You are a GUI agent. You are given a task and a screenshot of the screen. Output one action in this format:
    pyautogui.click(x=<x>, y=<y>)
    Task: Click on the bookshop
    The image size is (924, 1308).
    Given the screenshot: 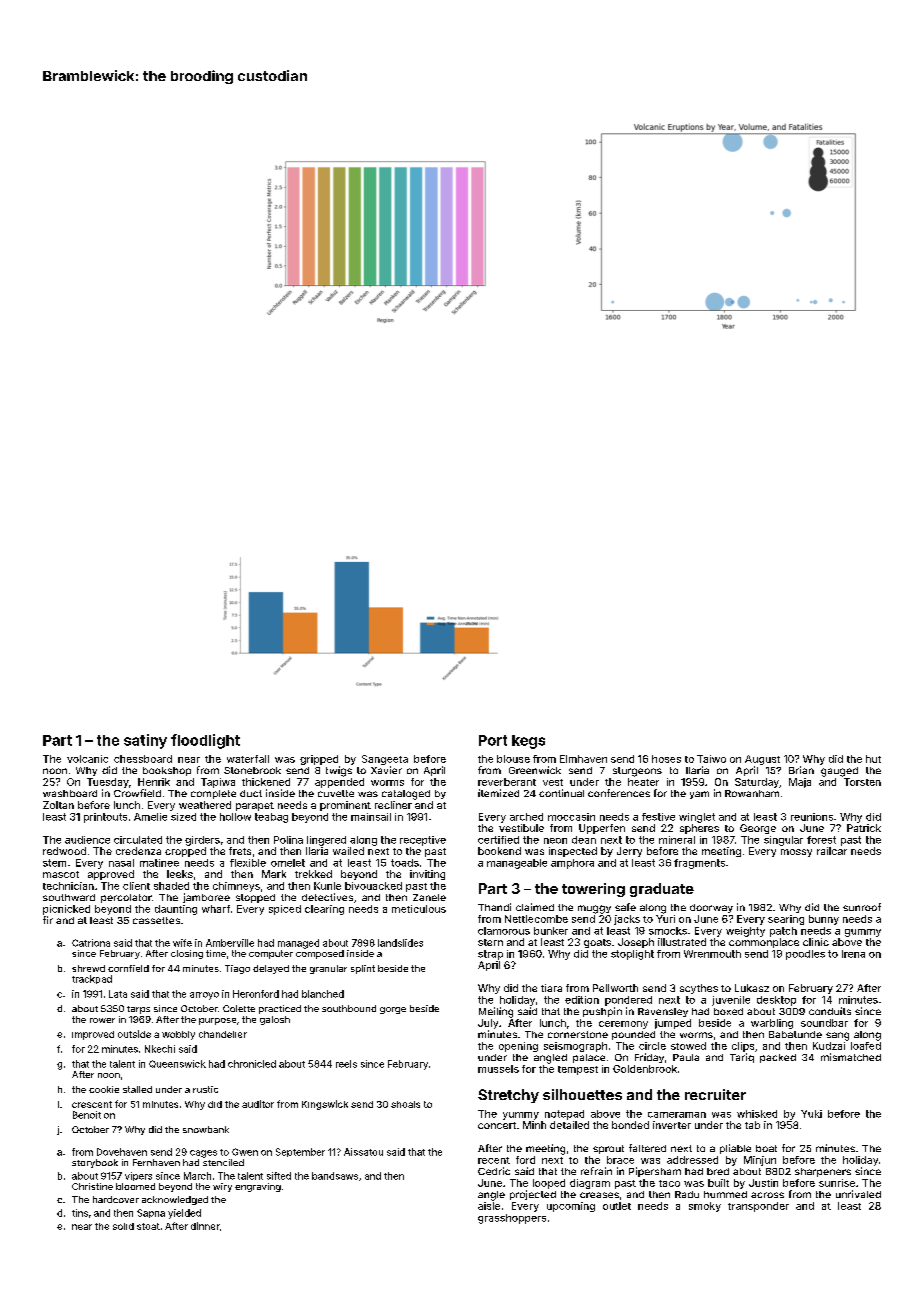 What is the action you would take?
    pyautogui.click(x=167, y=771)
